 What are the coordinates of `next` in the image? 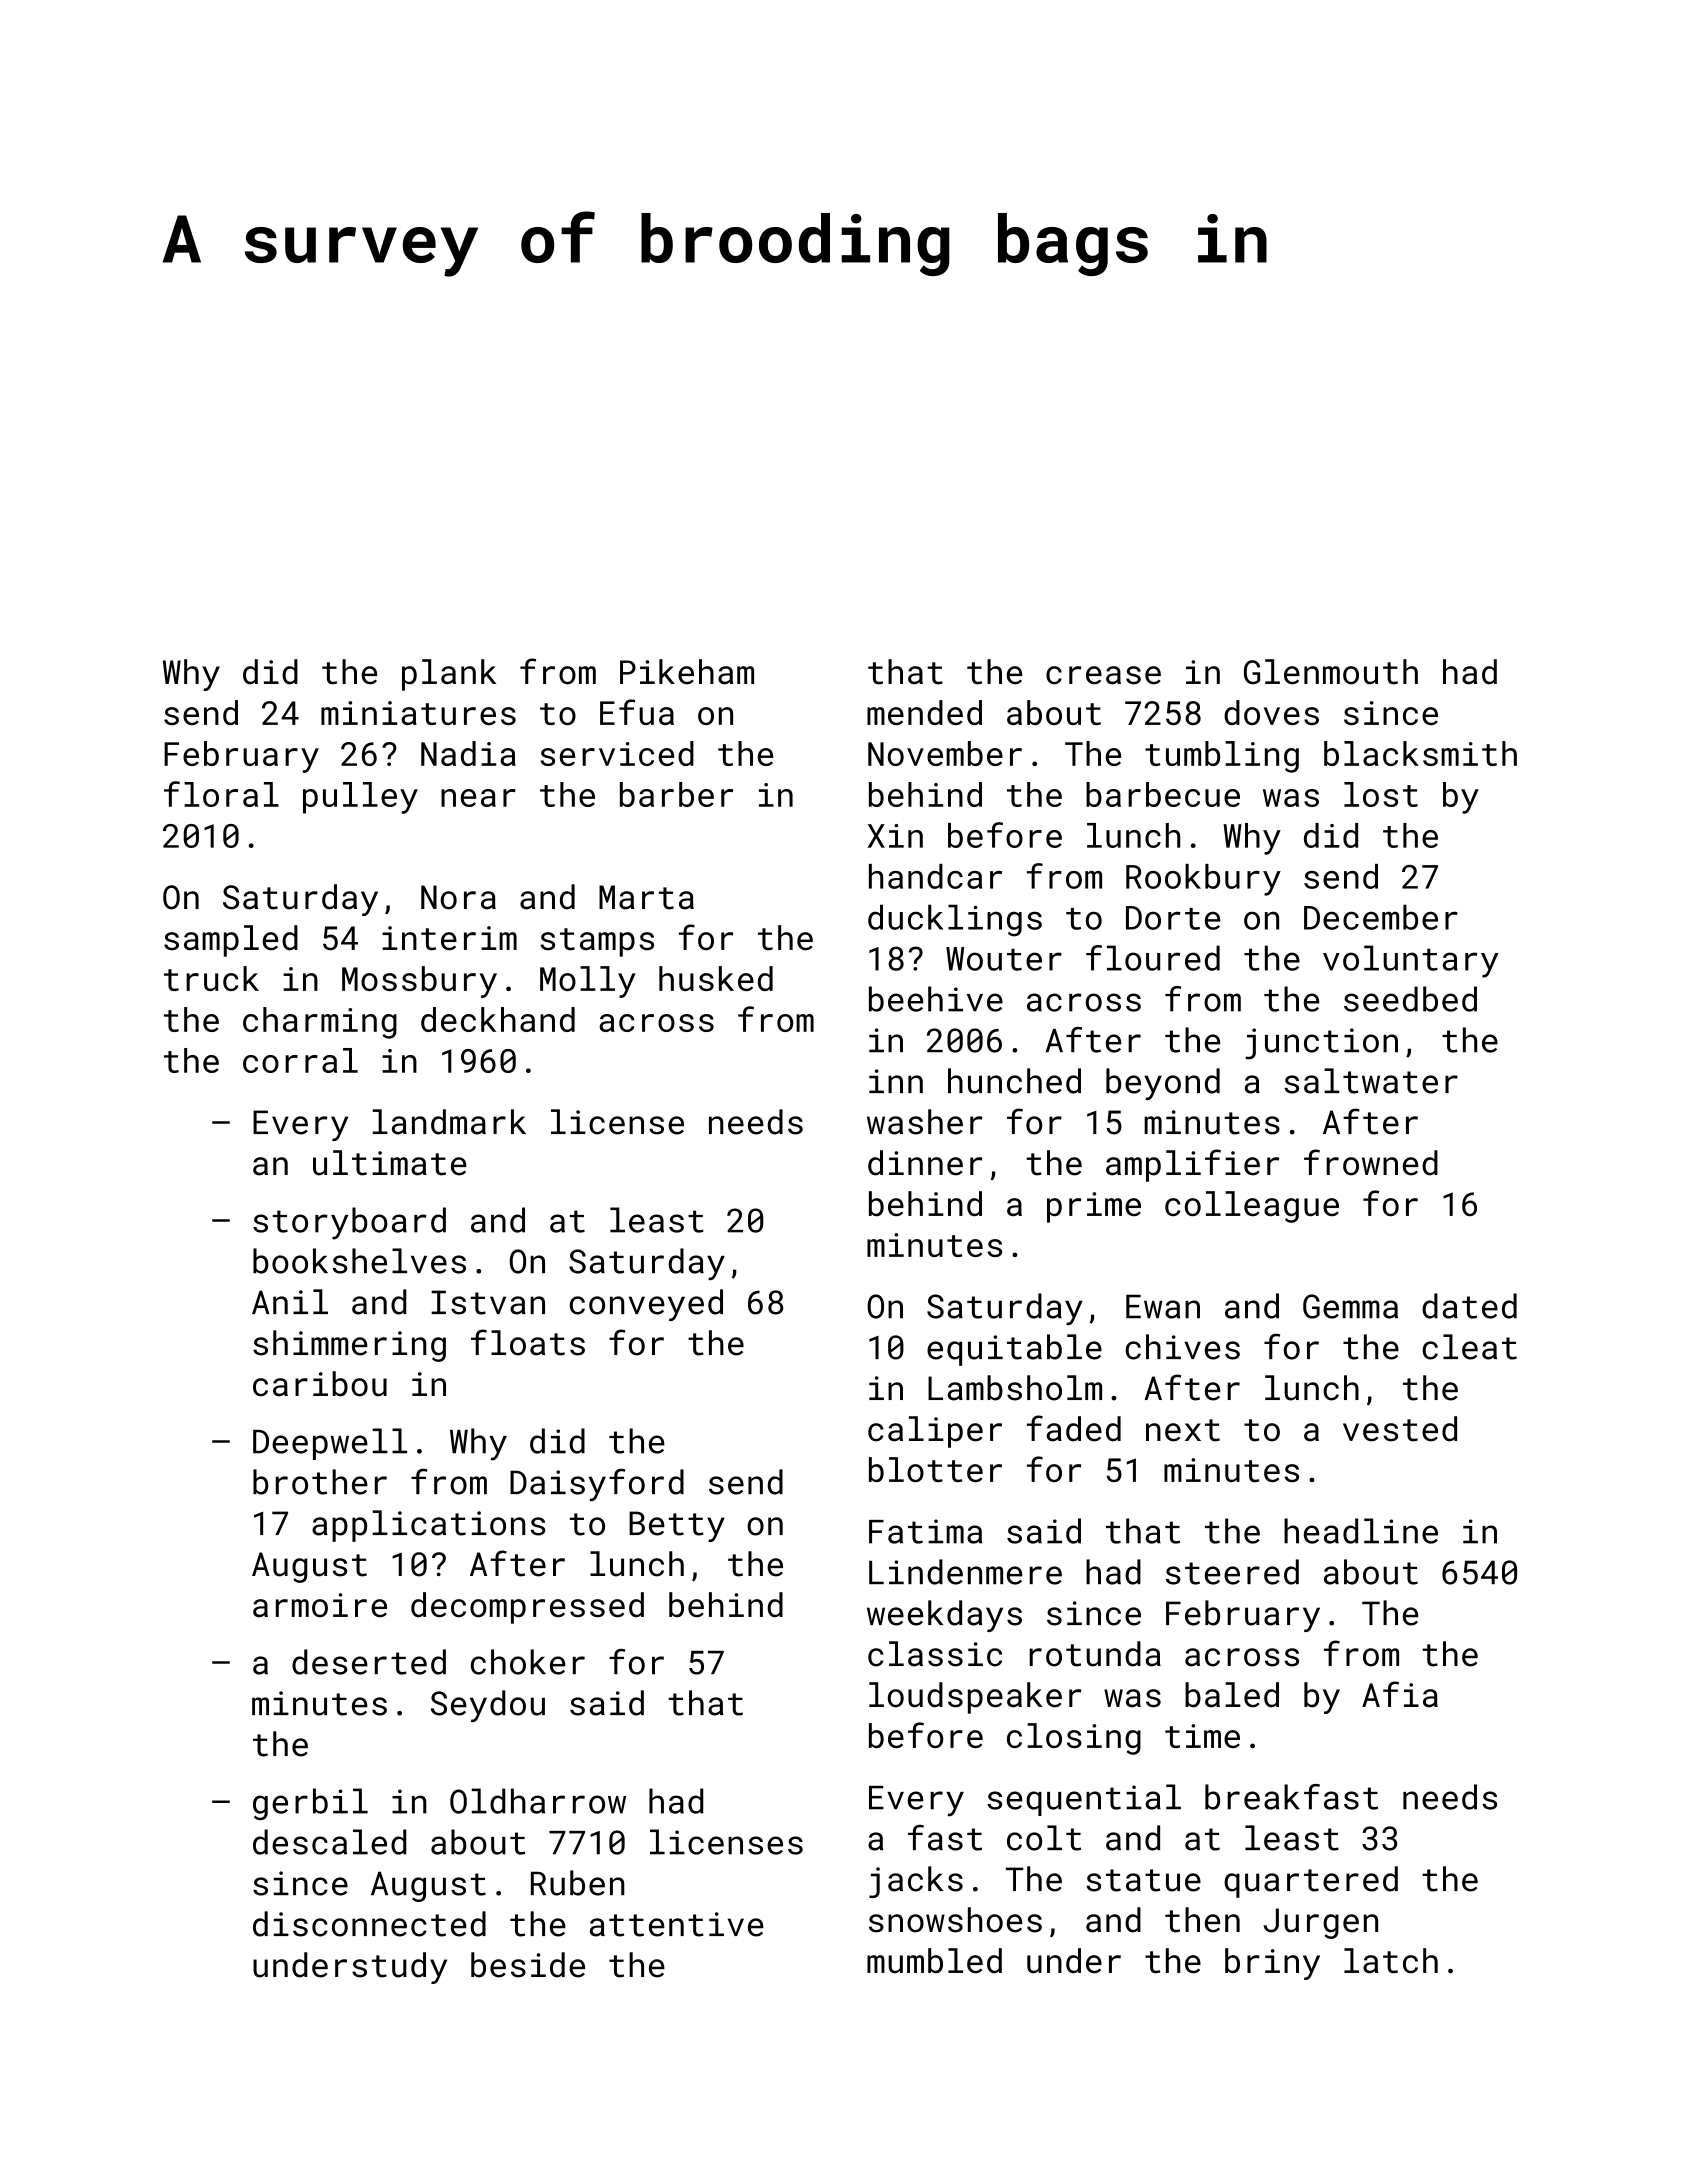 It's located at (1183, 1430).
